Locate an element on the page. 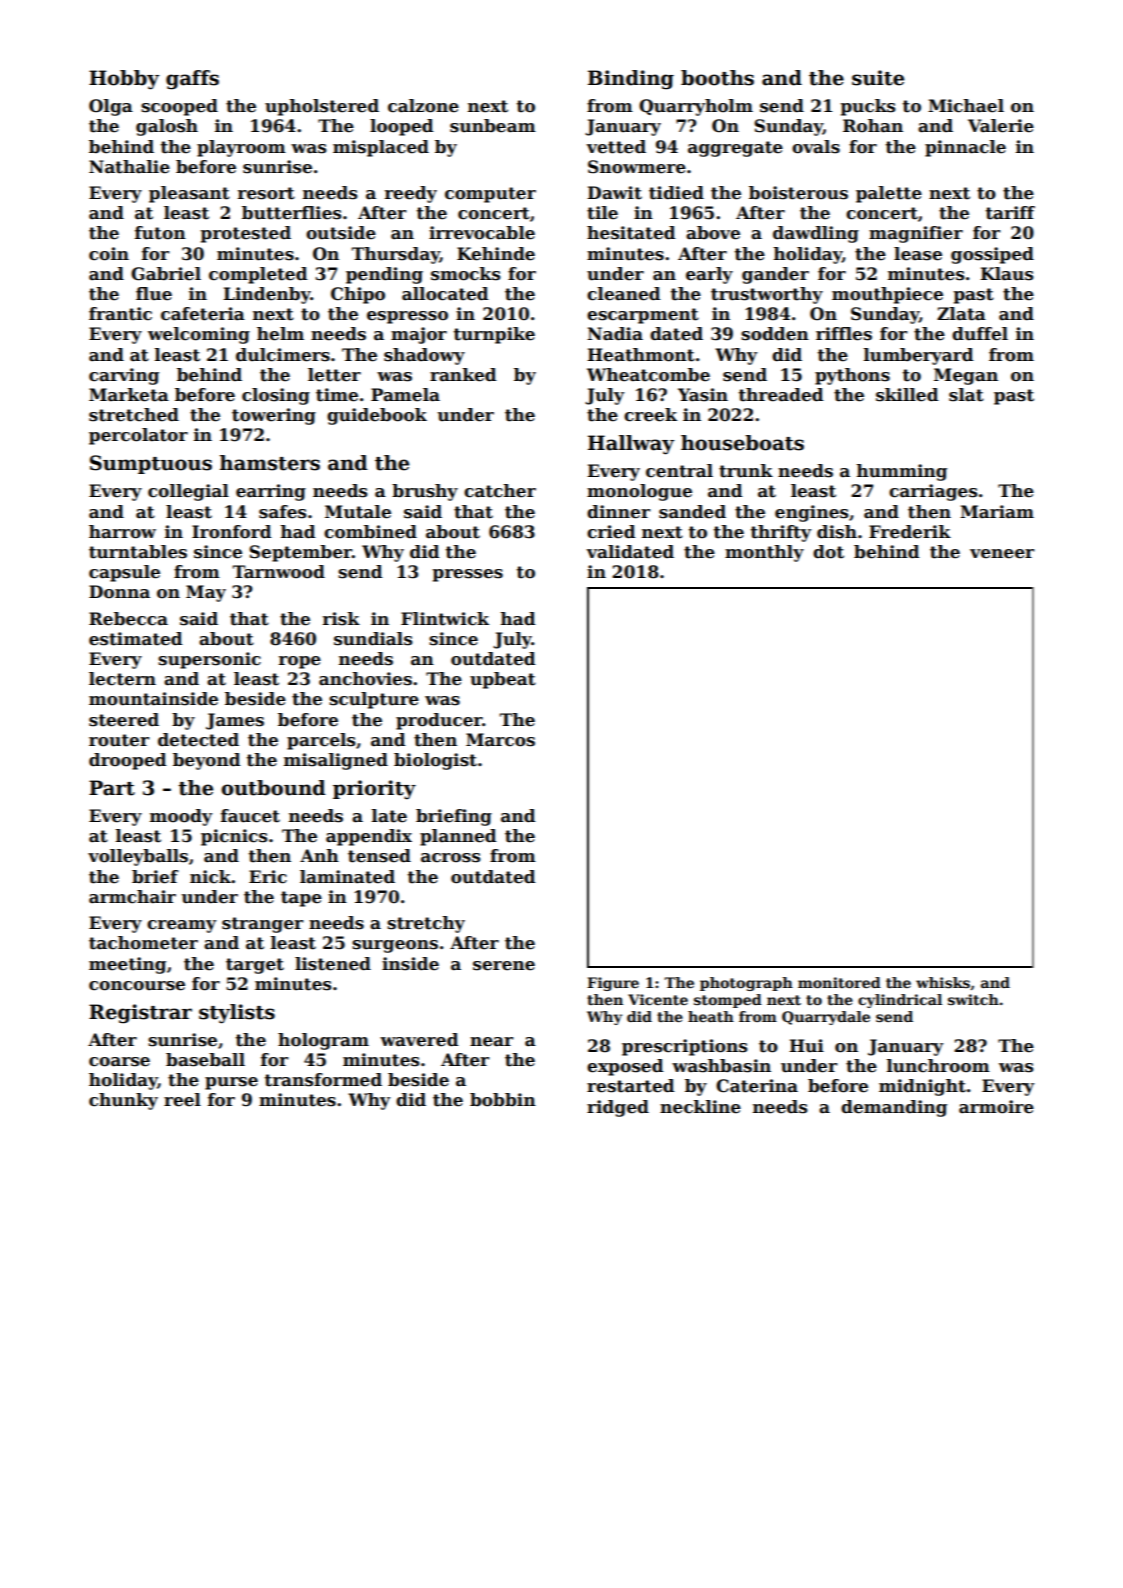  rope is located at coordinates (300, 662).
